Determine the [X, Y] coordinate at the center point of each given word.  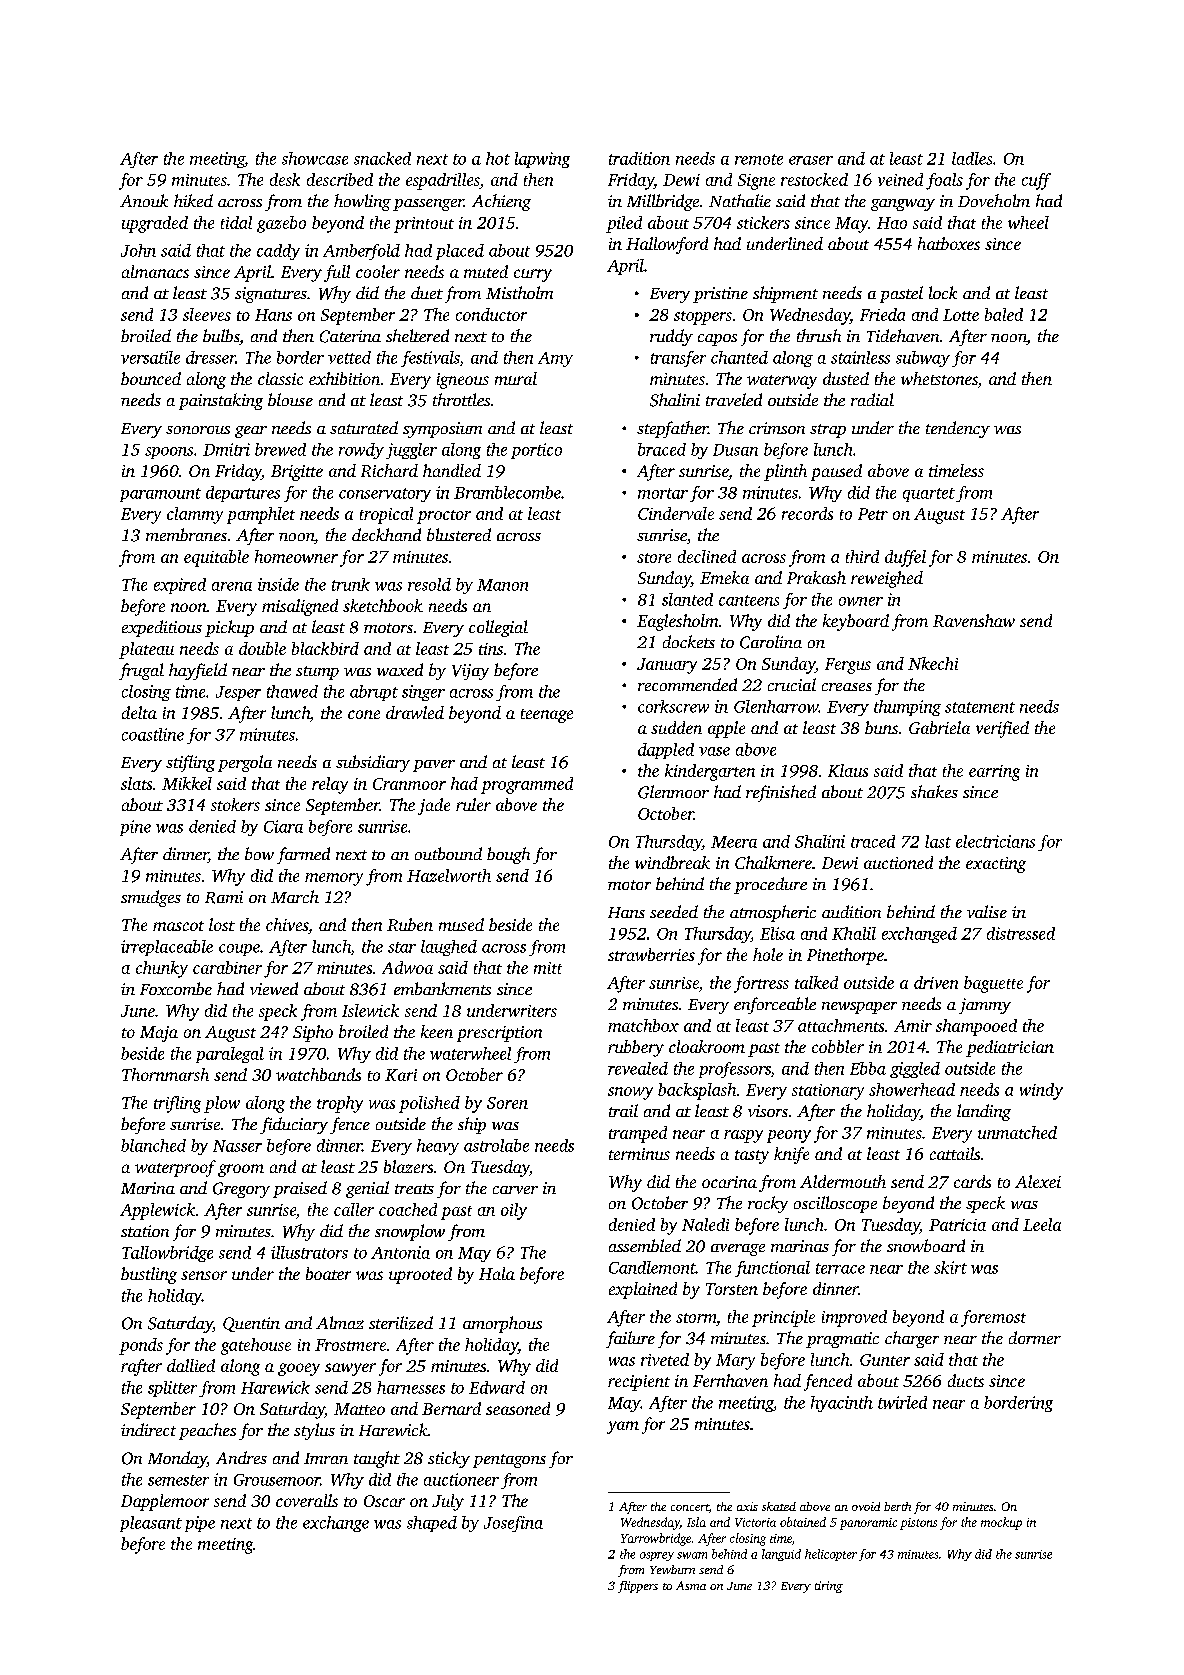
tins [491, 649]
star [402, 947]
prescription [499, 1034]
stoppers [703, 318]
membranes [186, 534]
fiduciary [294, 1125]
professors [735, 1070]
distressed [1021, 933]
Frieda [882, 314]
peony [789, 1136]
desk [285, 179]
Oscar [384, 1501]
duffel [905, 558]
